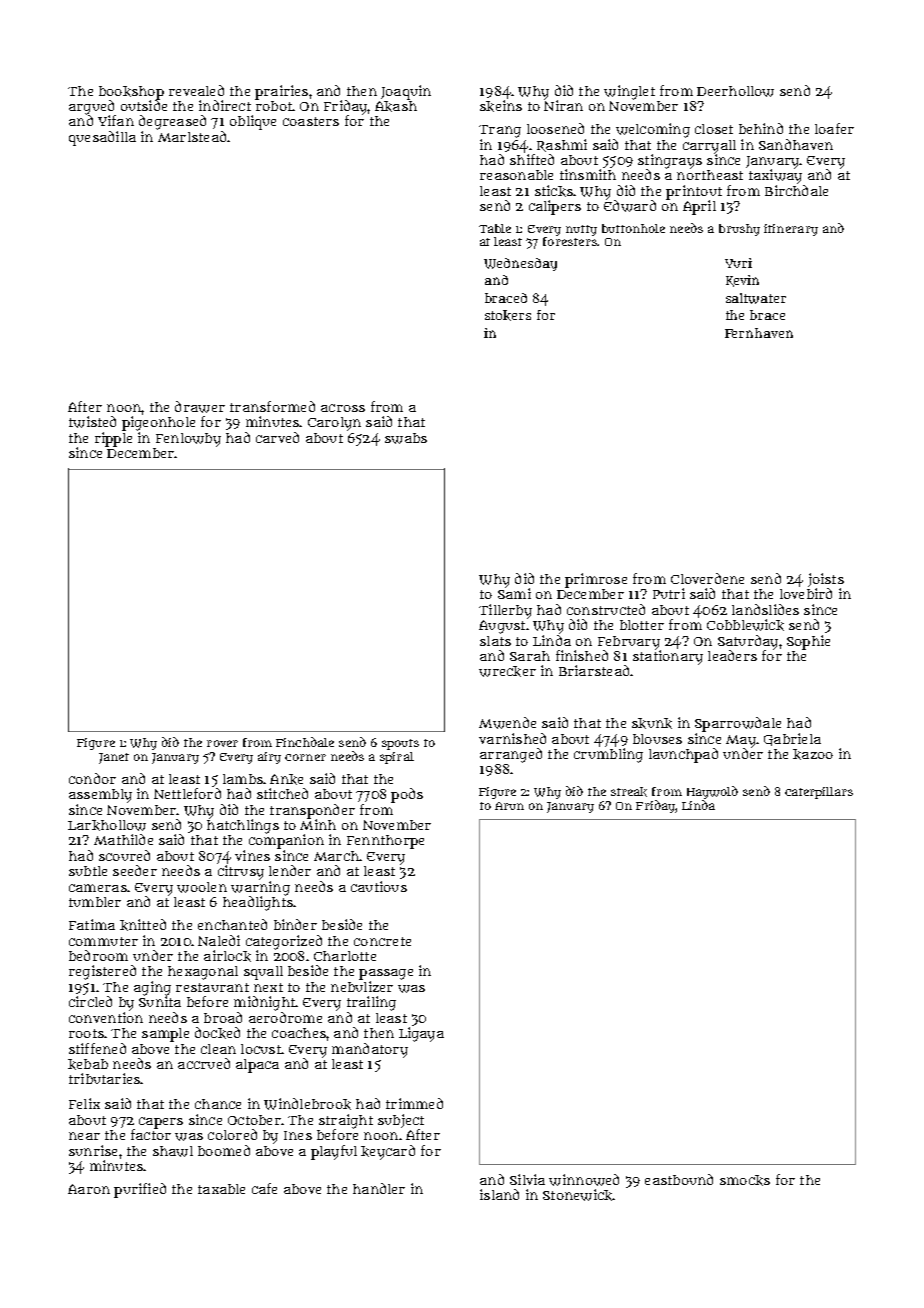  Describe the element at coordinates (264, 1188) in the page. I see `cafe` at that location.
